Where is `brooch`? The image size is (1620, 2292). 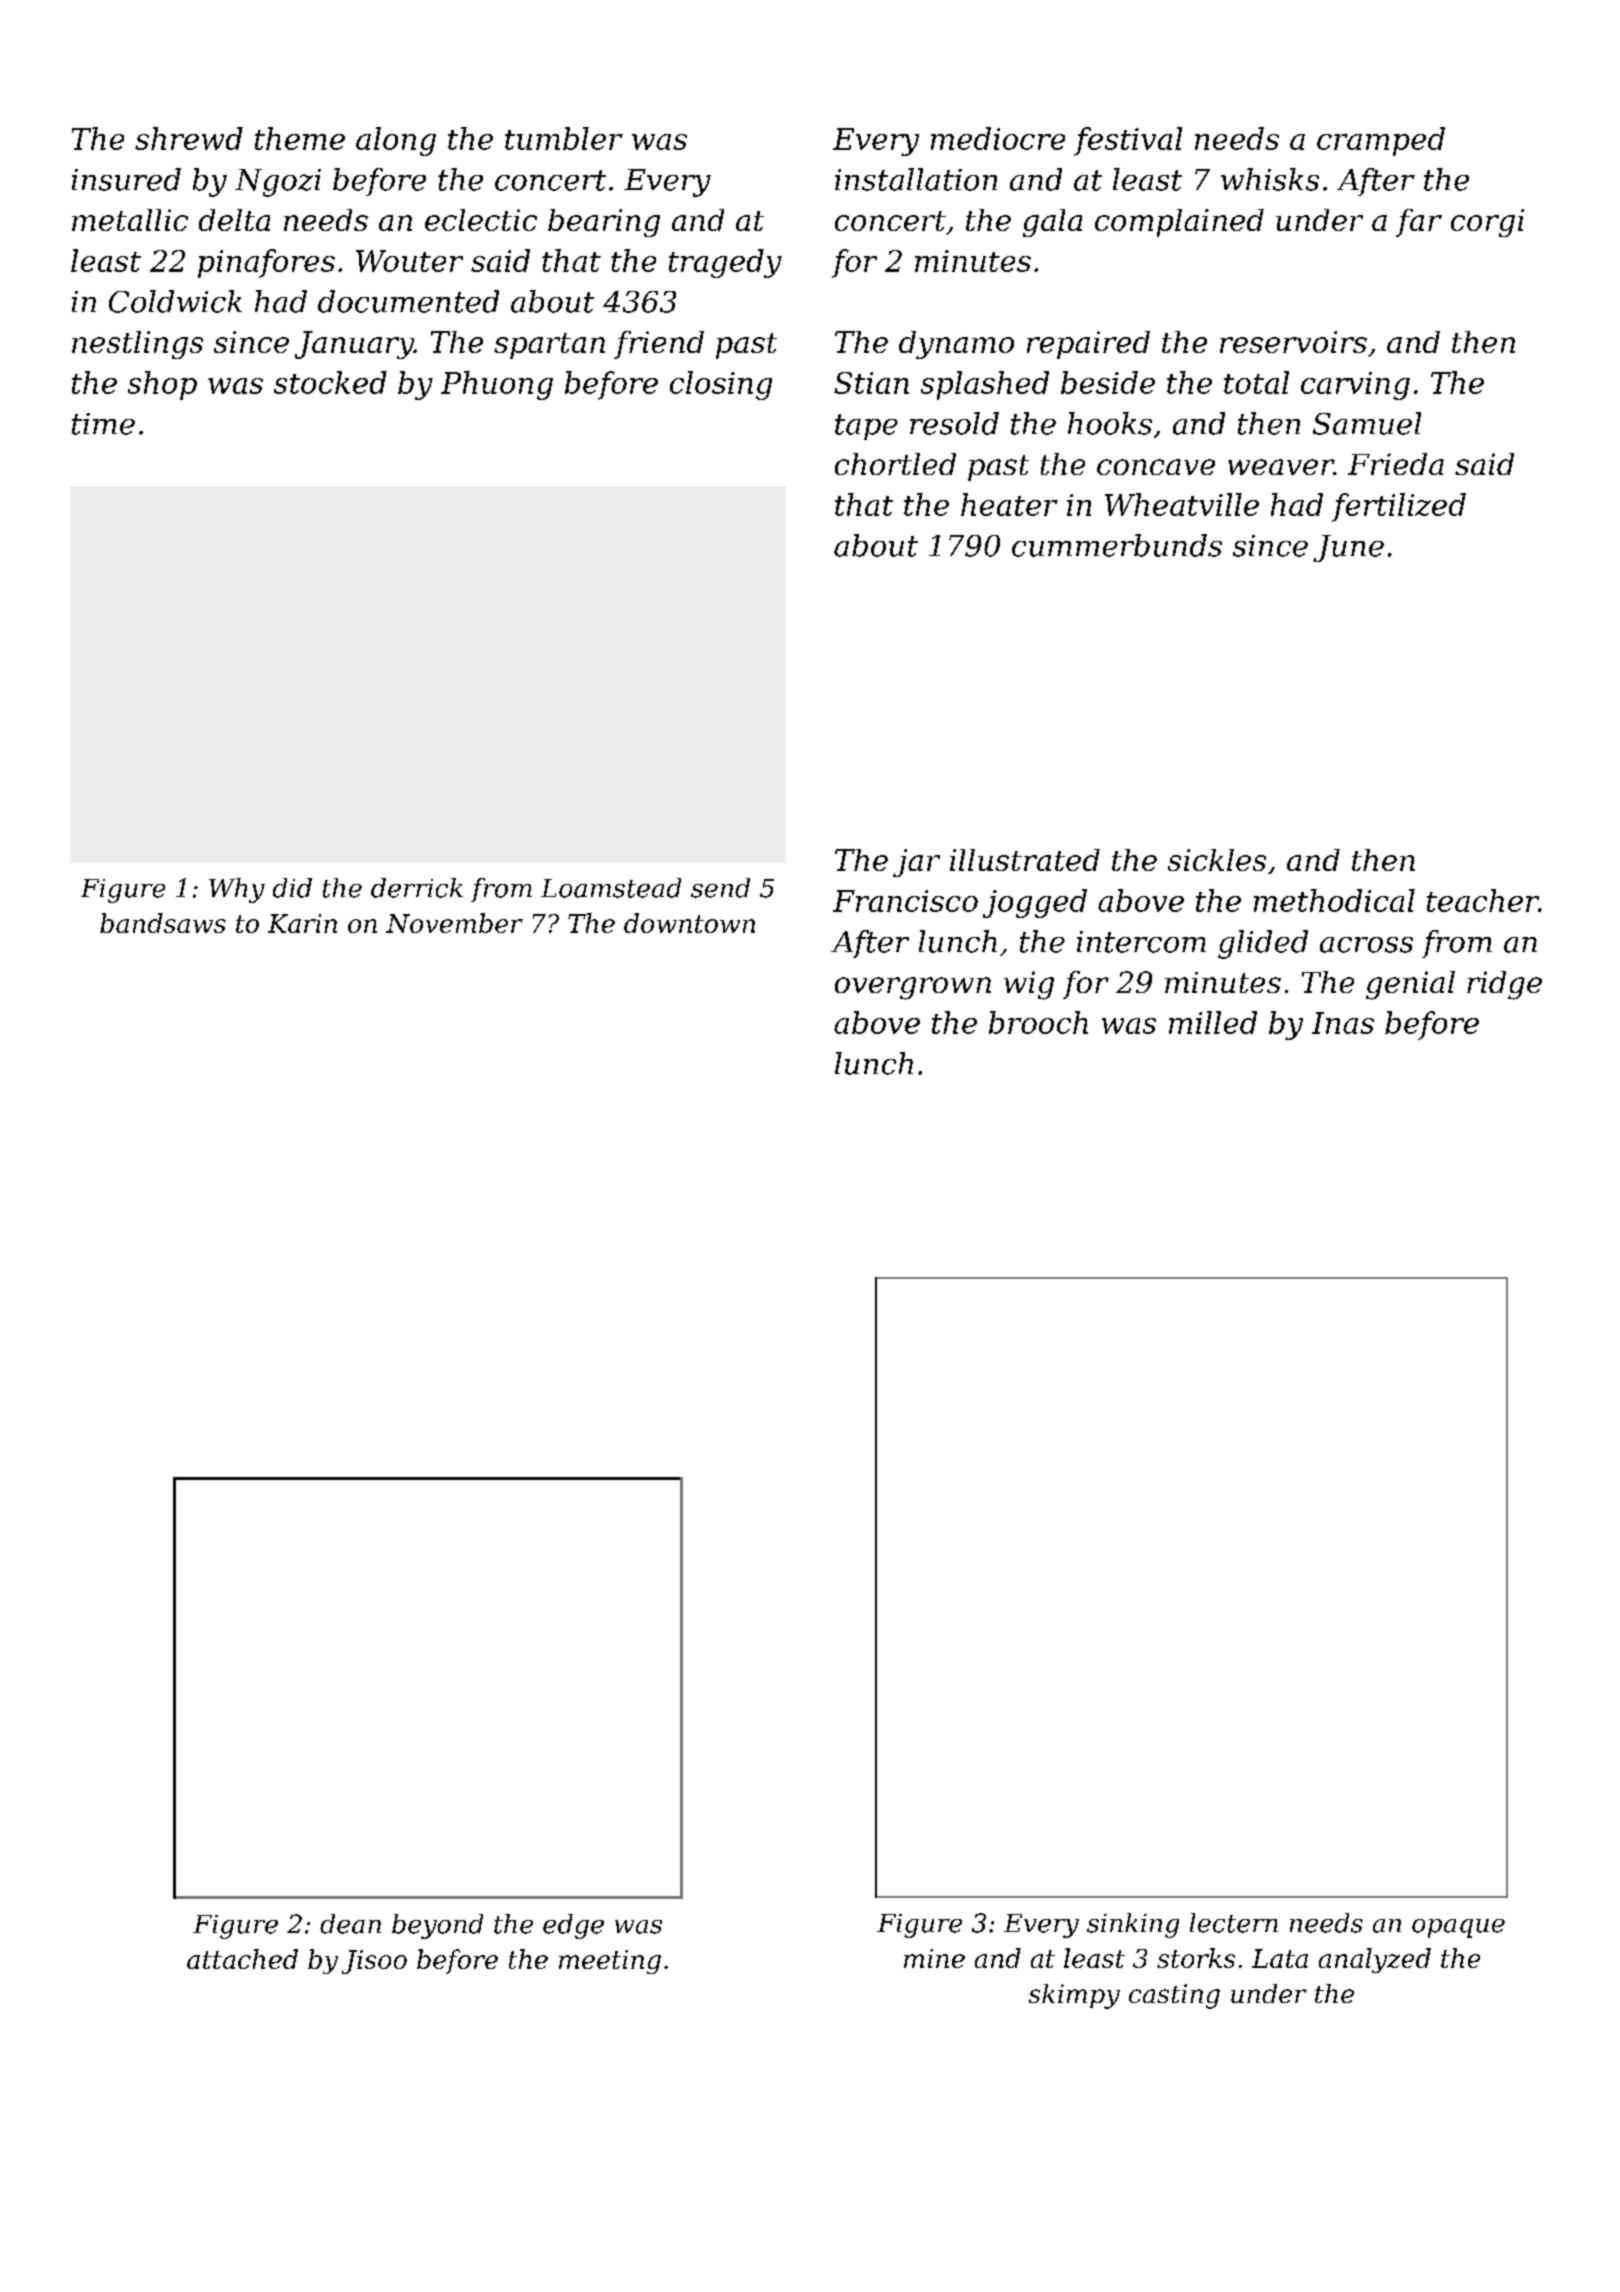
brooch is located at coordinates (1038, 1022).
